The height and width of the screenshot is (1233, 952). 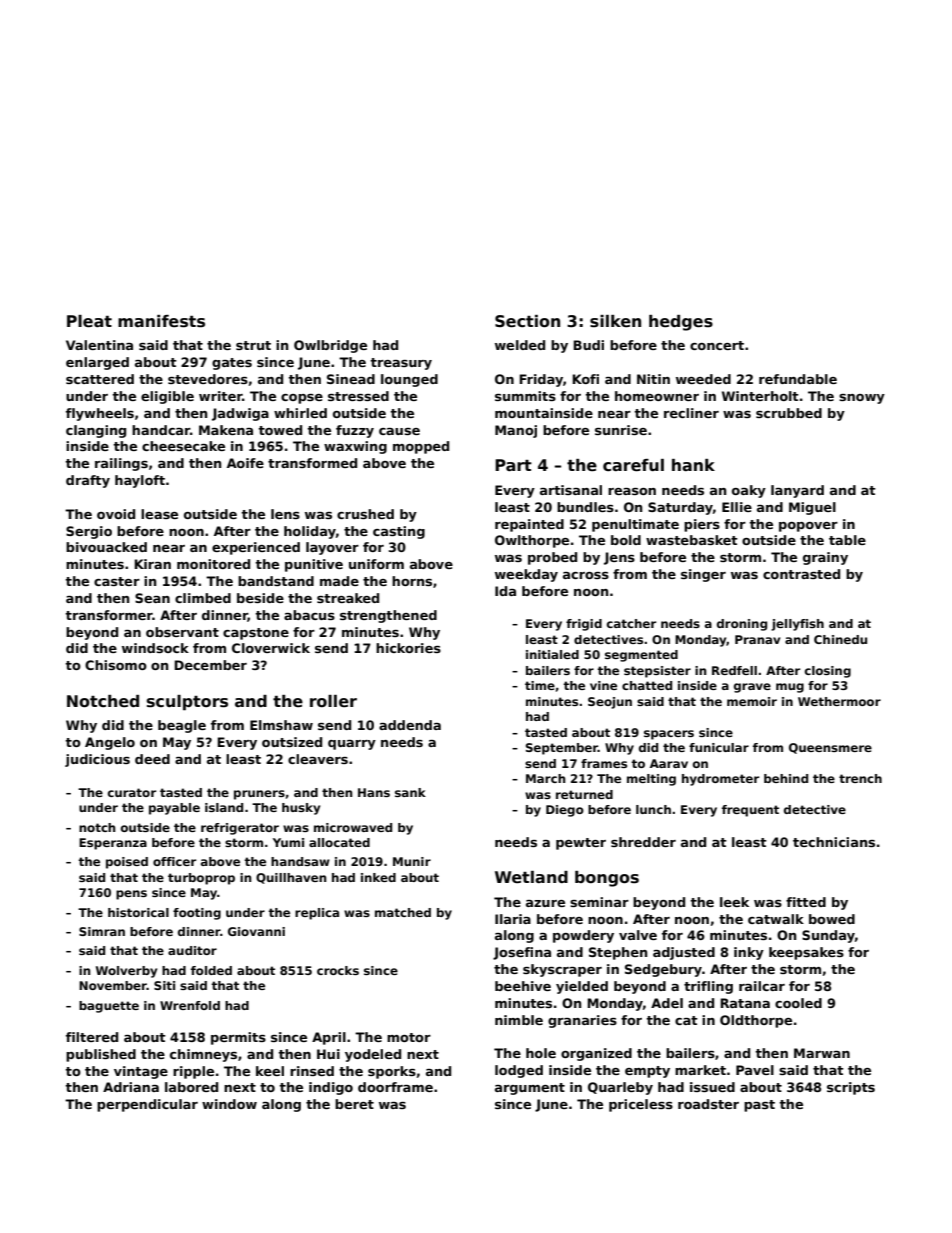 What do you see at coordinates (847, 540) in the screenshot?
I see `table` at bounding box center [847, 540].
